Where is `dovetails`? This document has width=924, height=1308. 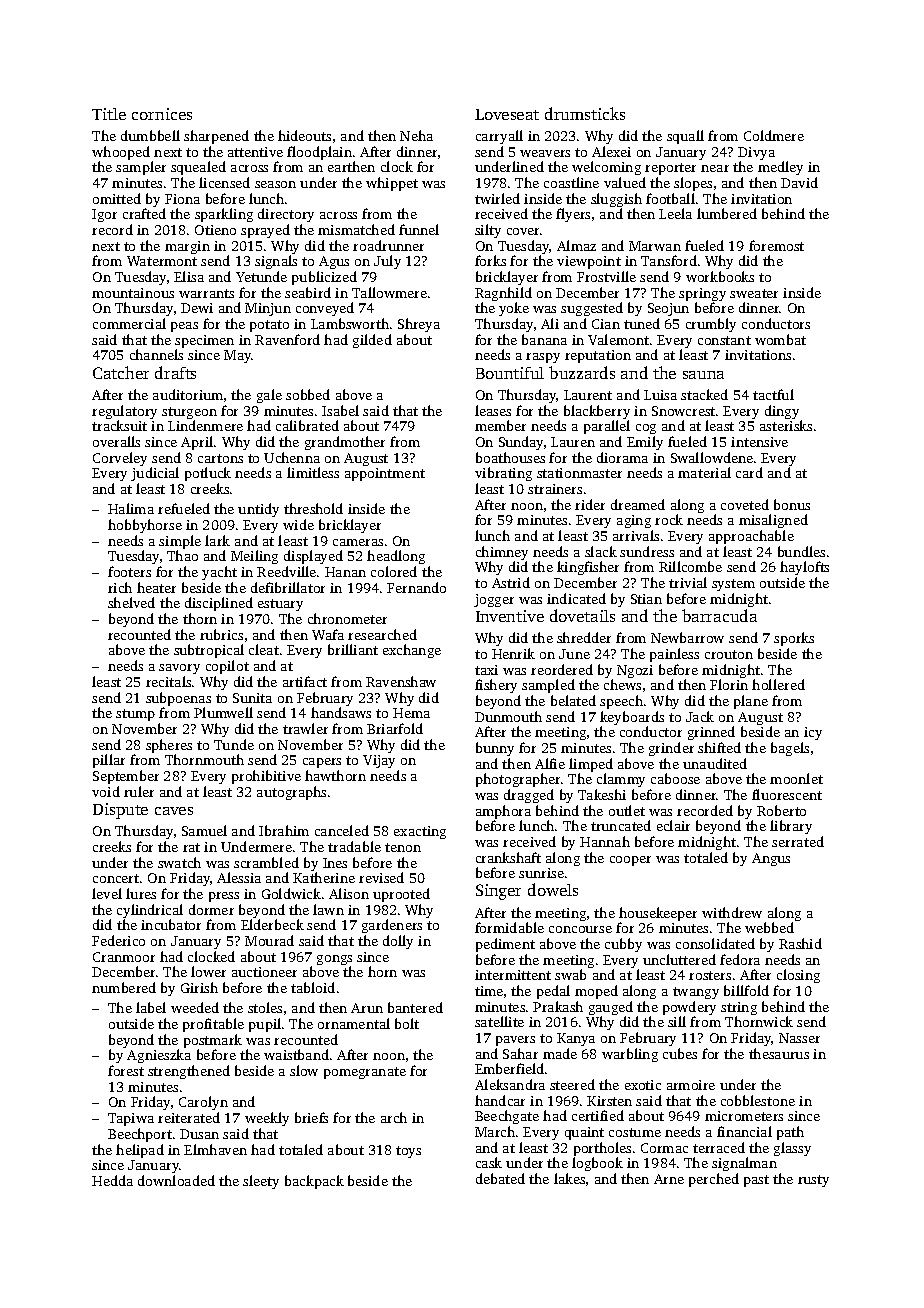 dovetails is located at coordinates (582, 615).
